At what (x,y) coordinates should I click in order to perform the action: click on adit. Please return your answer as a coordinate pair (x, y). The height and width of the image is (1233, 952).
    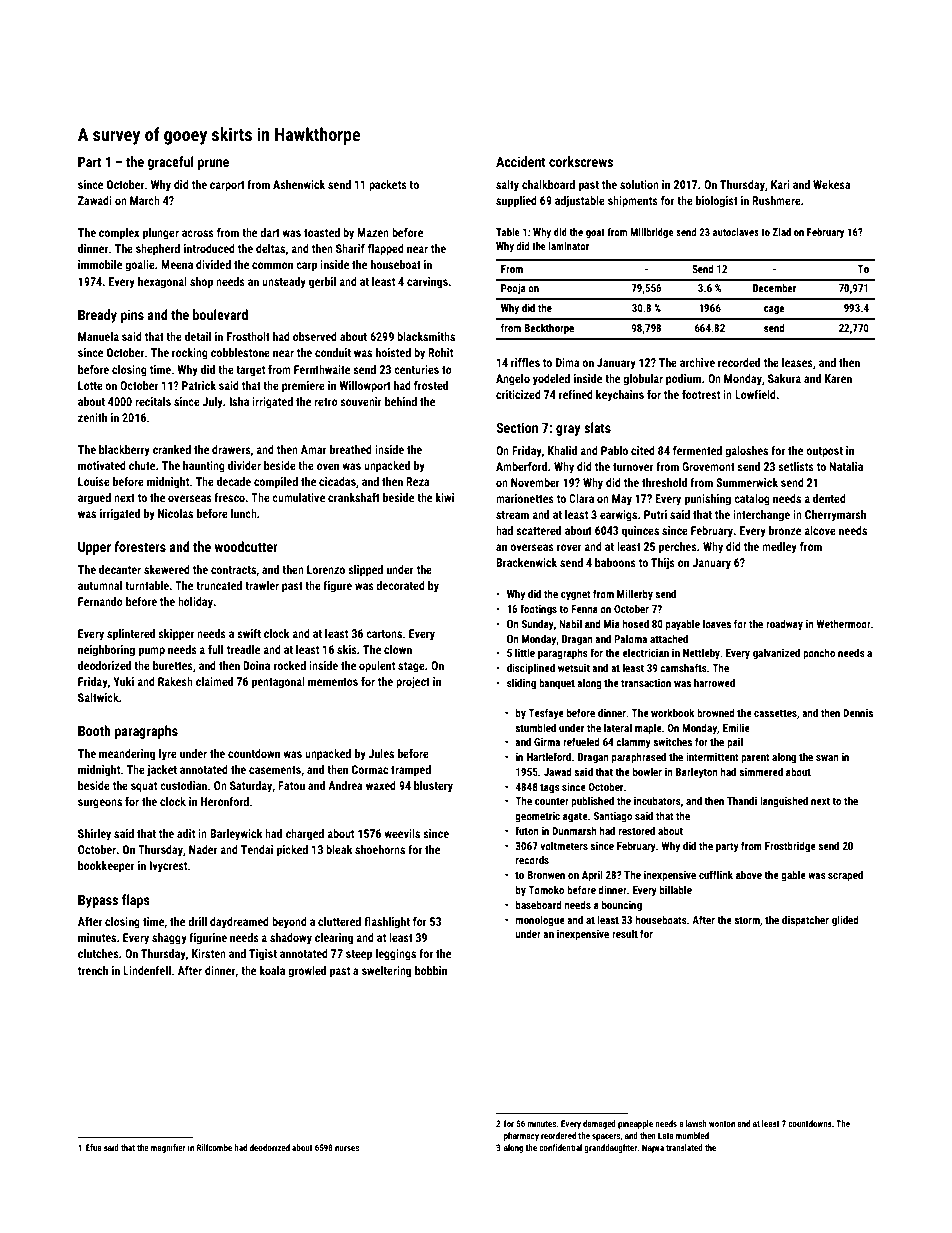
    Looking at the image, I should click on (186, 833).
